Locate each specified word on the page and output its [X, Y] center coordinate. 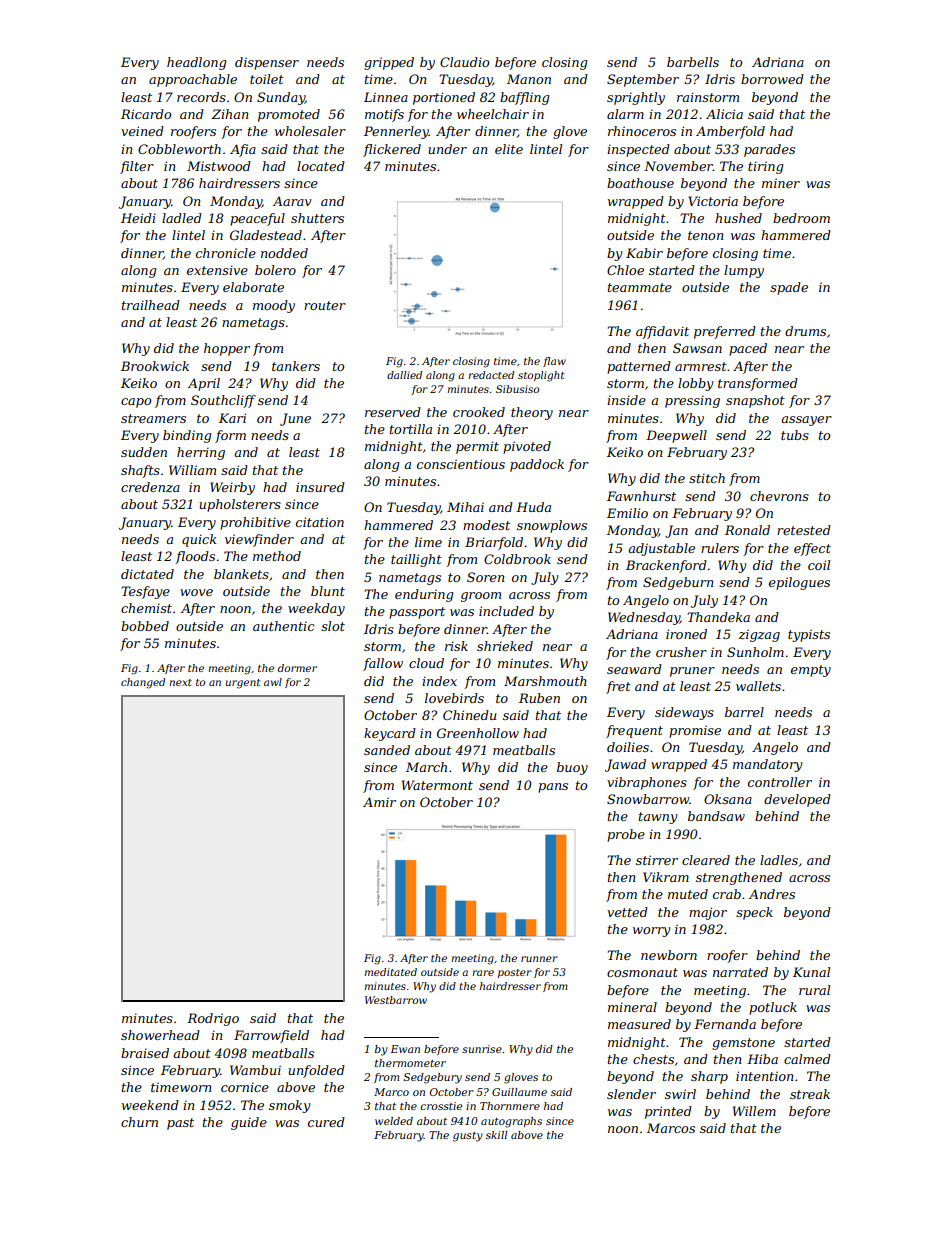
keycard [390, 734]
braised [145, 1053]
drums [805, 331]
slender [631, 1094]
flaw [554, 362]
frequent [634, 731]
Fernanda [725, 1024]
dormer [297, 668]
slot [333, 626]
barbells [693, 62]
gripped [389, 63]
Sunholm [755, 652]
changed [143, 683]
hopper [227, 349]
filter [137, 167]
